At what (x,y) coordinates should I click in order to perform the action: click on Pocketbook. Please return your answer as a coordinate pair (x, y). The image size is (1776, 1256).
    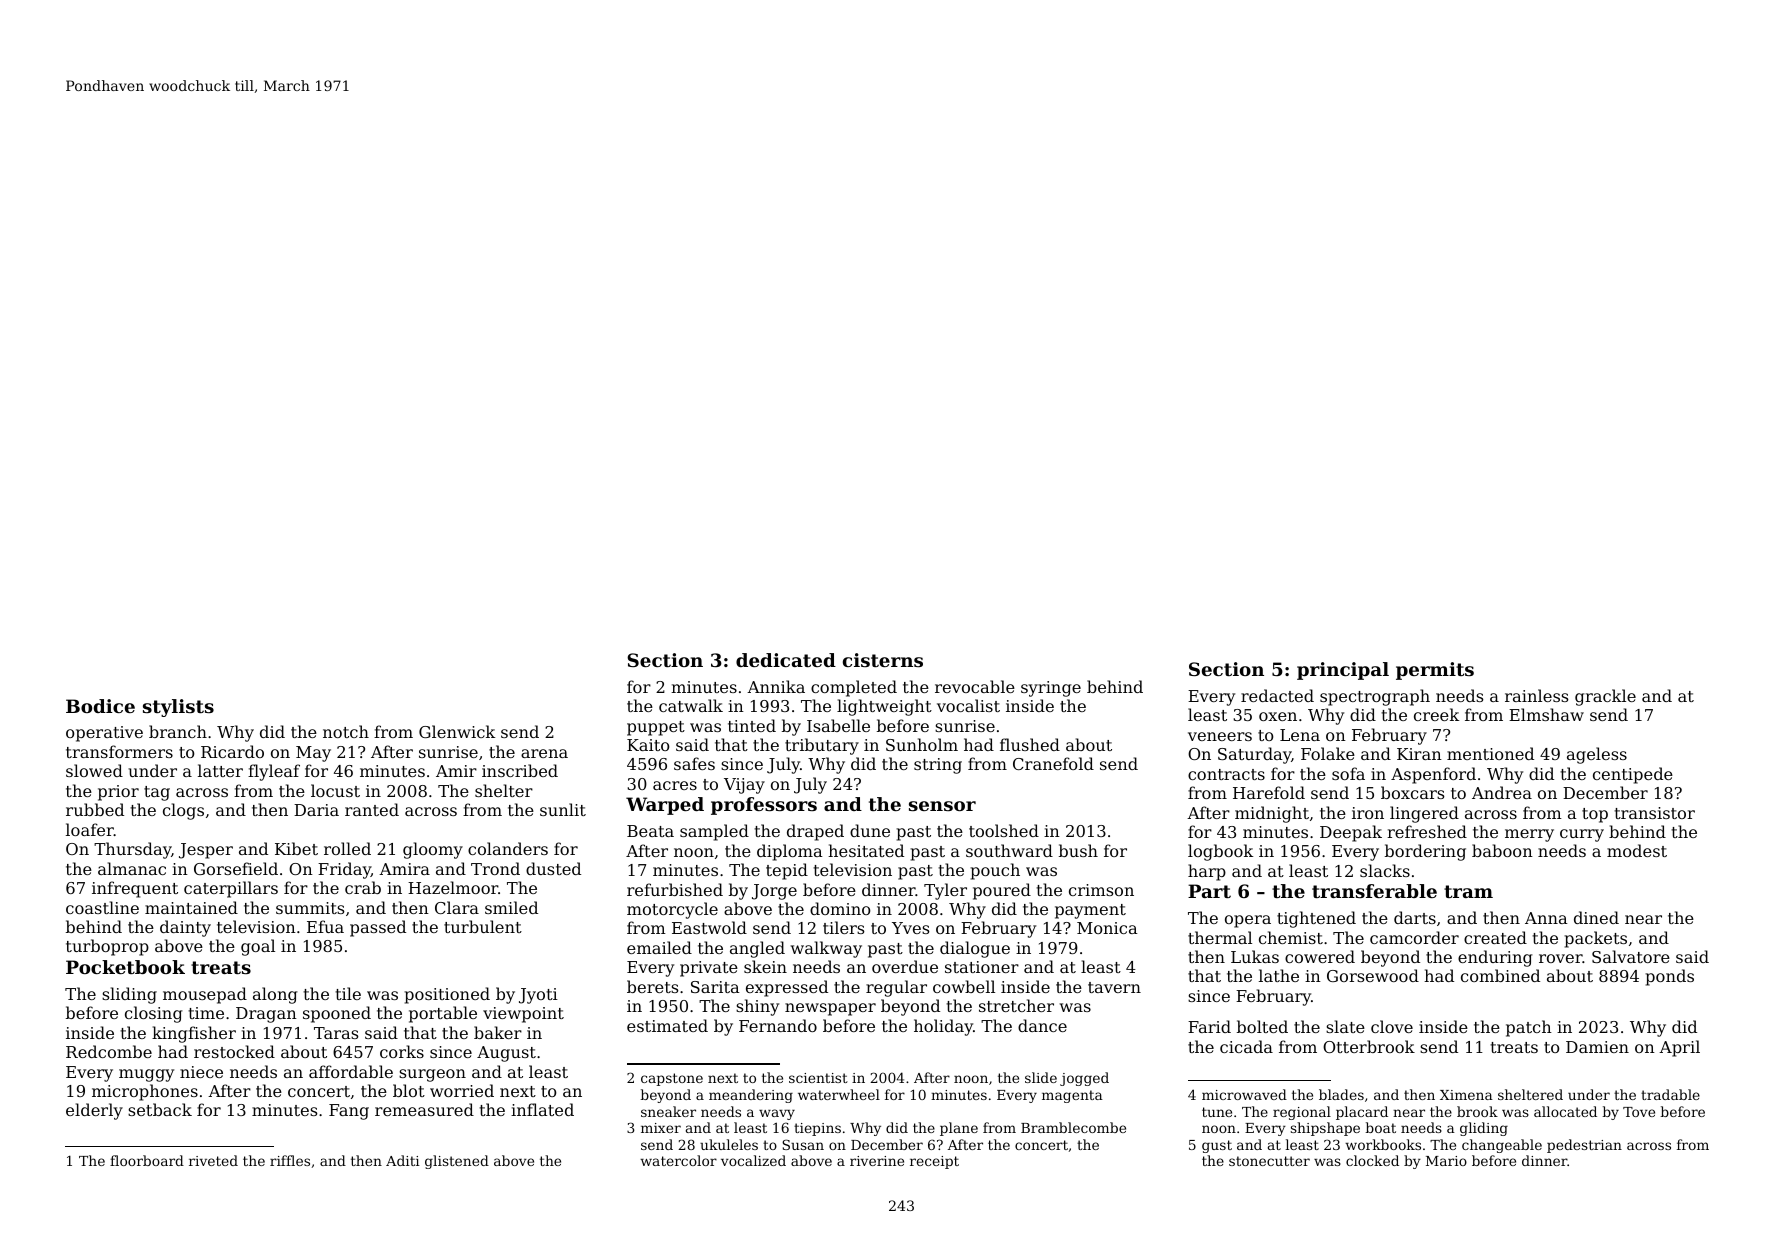
    Looking at the image, I should click on (125, 967).
